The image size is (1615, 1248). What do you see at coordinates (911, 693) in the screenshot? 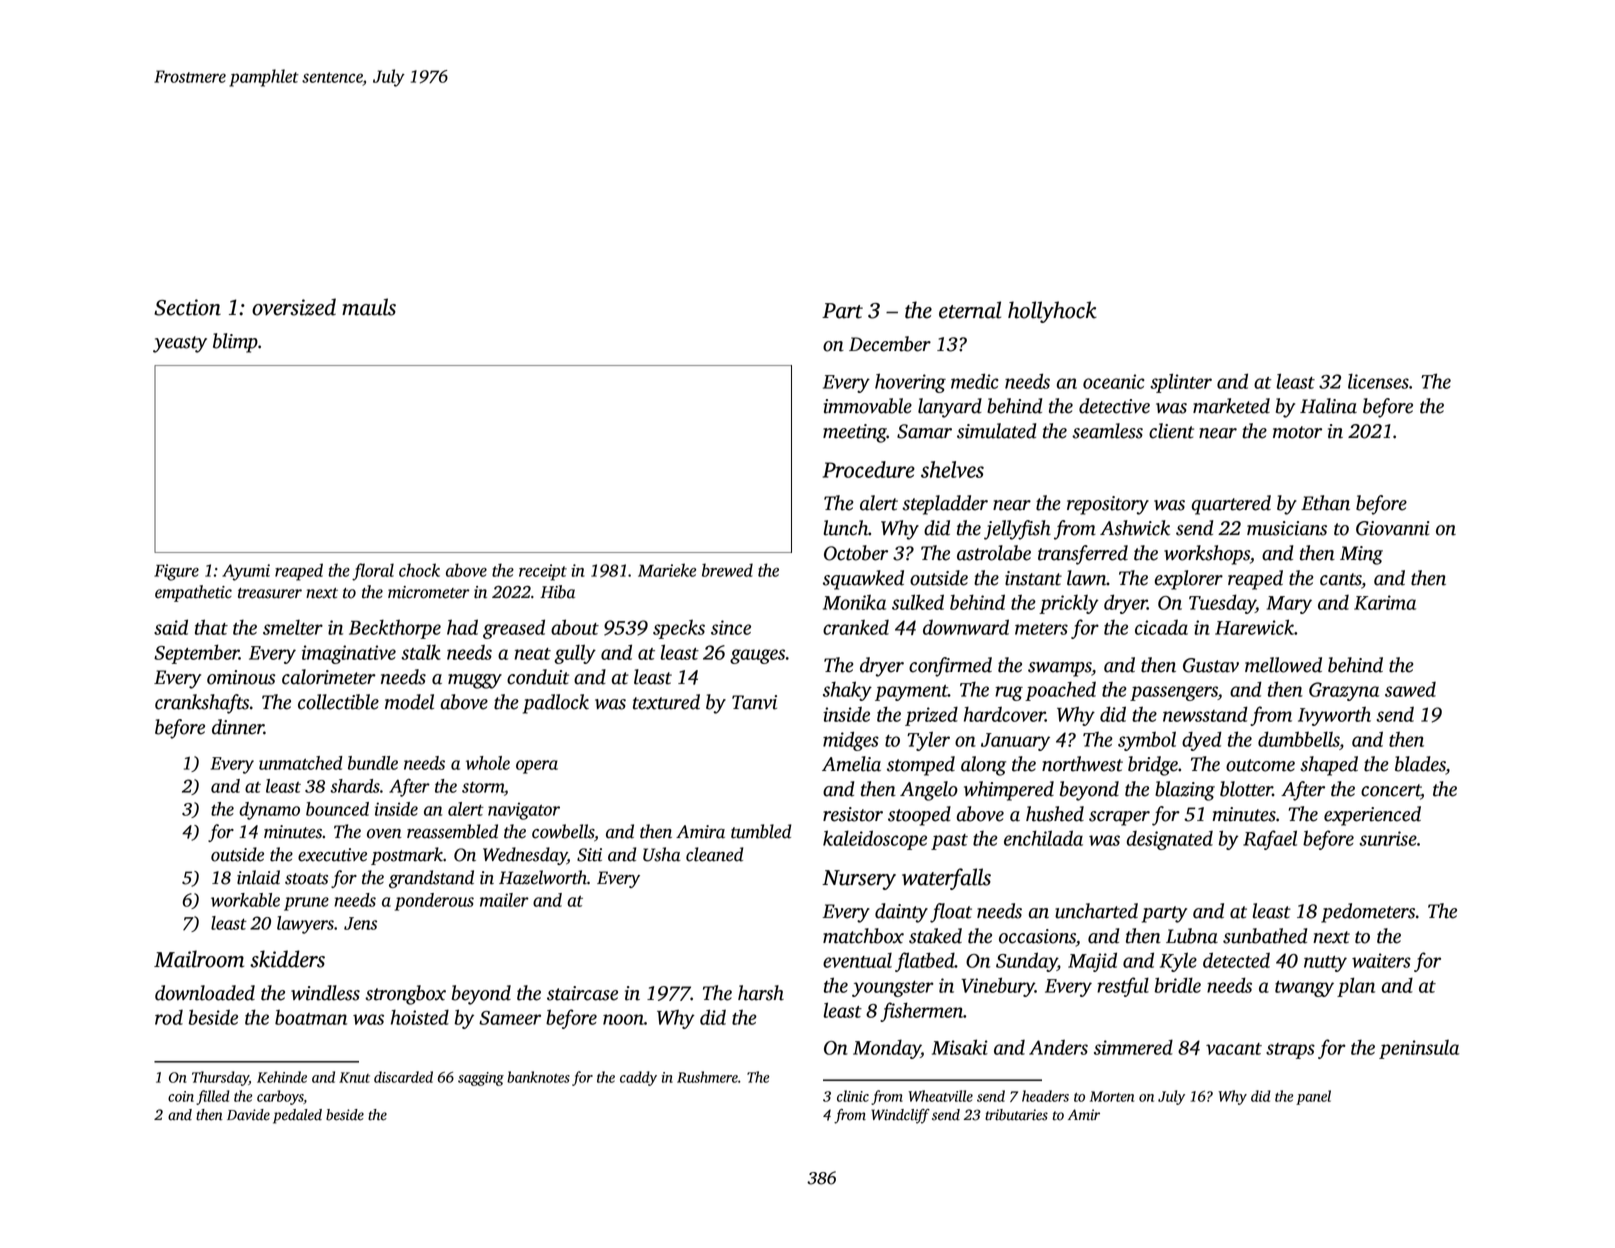
I see `payment` at bounding box center [911, 693].
